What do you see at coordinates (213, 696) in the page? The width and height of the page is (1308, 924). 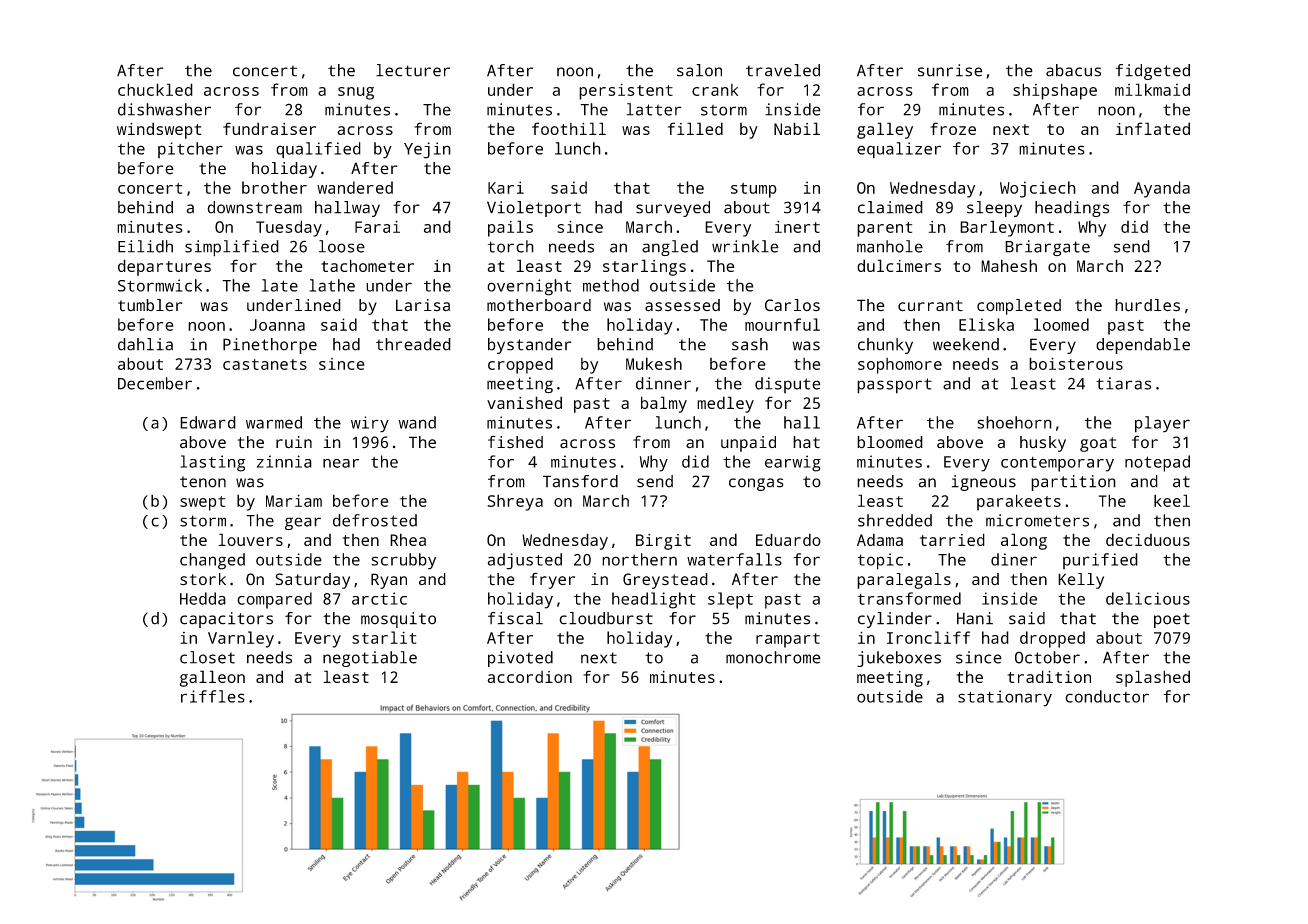 I see `riffles` at bounding box center [213, 696].
